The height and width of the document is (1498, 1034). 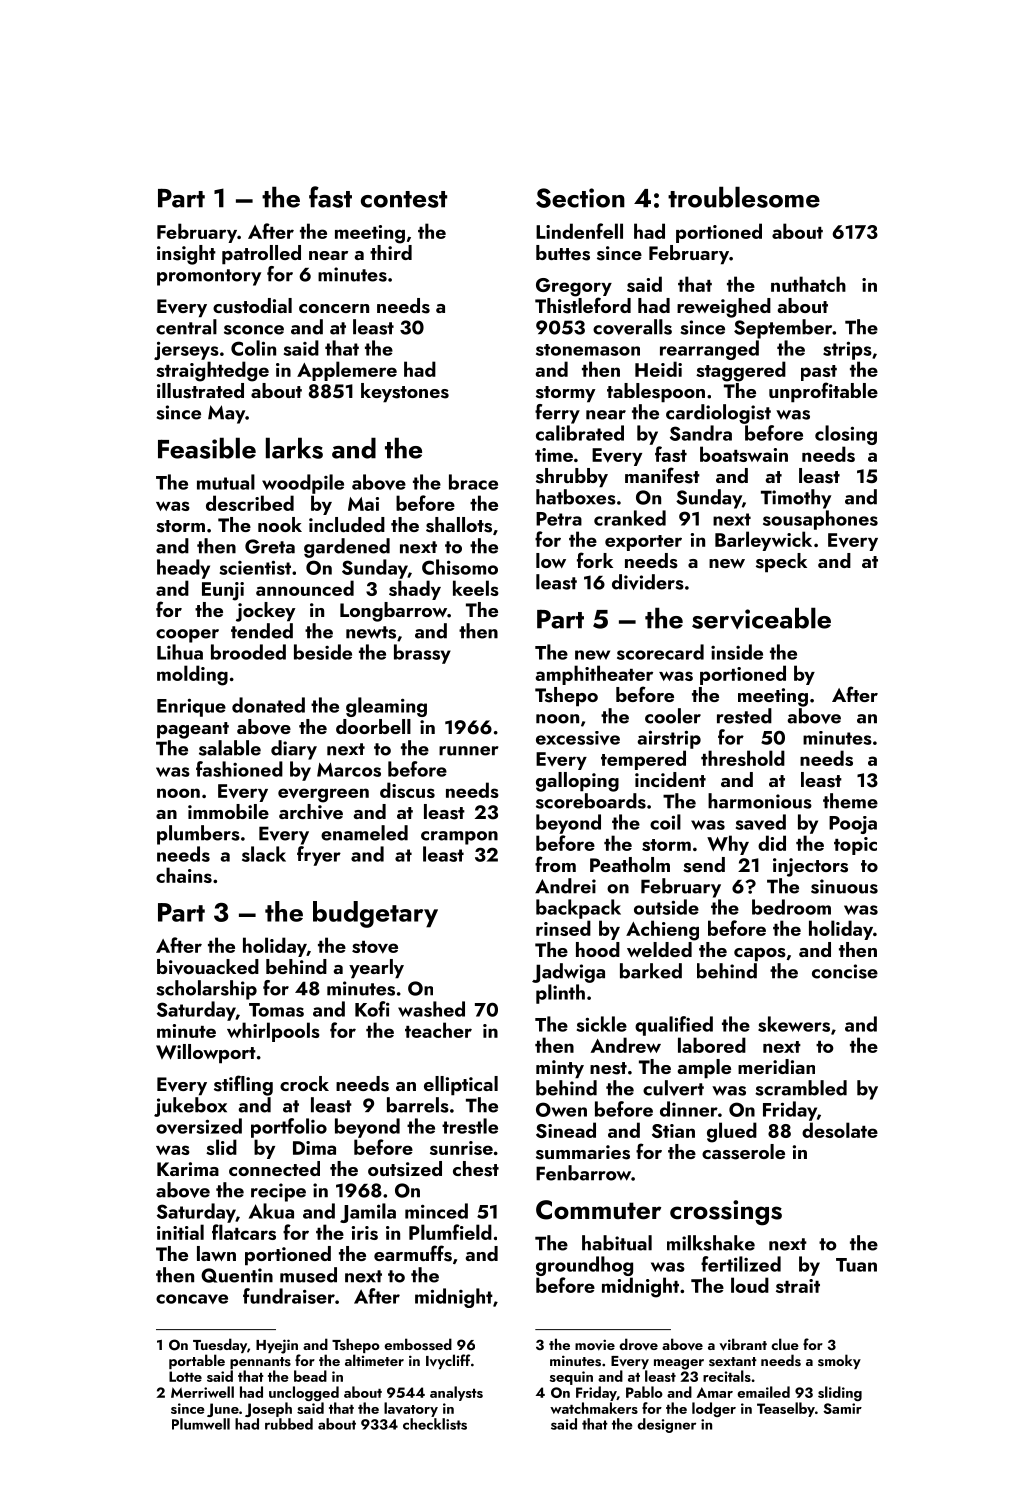 What do you see at coordinates (630, 864) in the document?
I see `Peatholm` at bounding box center [630, 864].
